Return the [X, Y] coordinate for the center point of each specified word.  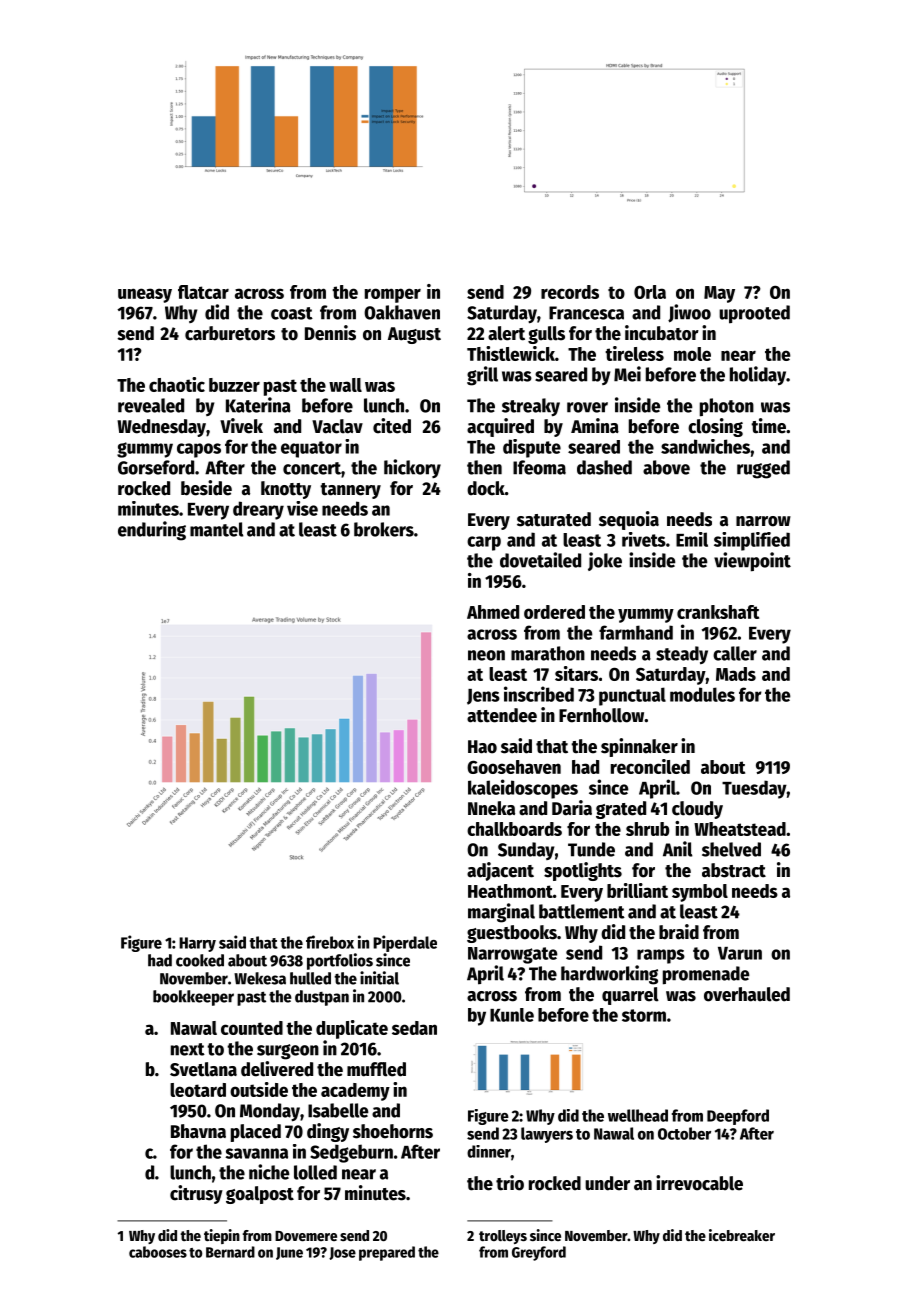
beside [206, 488]
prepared [387, 1253]
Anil [677, 849]
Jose [342, 1253]
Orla [650, 292]
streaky [531, 407]
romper [393, 295]
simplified [752, 541]
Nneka [491, 808]
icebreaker [742, 1235]
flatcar [203, 292]
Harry [197, 944]
